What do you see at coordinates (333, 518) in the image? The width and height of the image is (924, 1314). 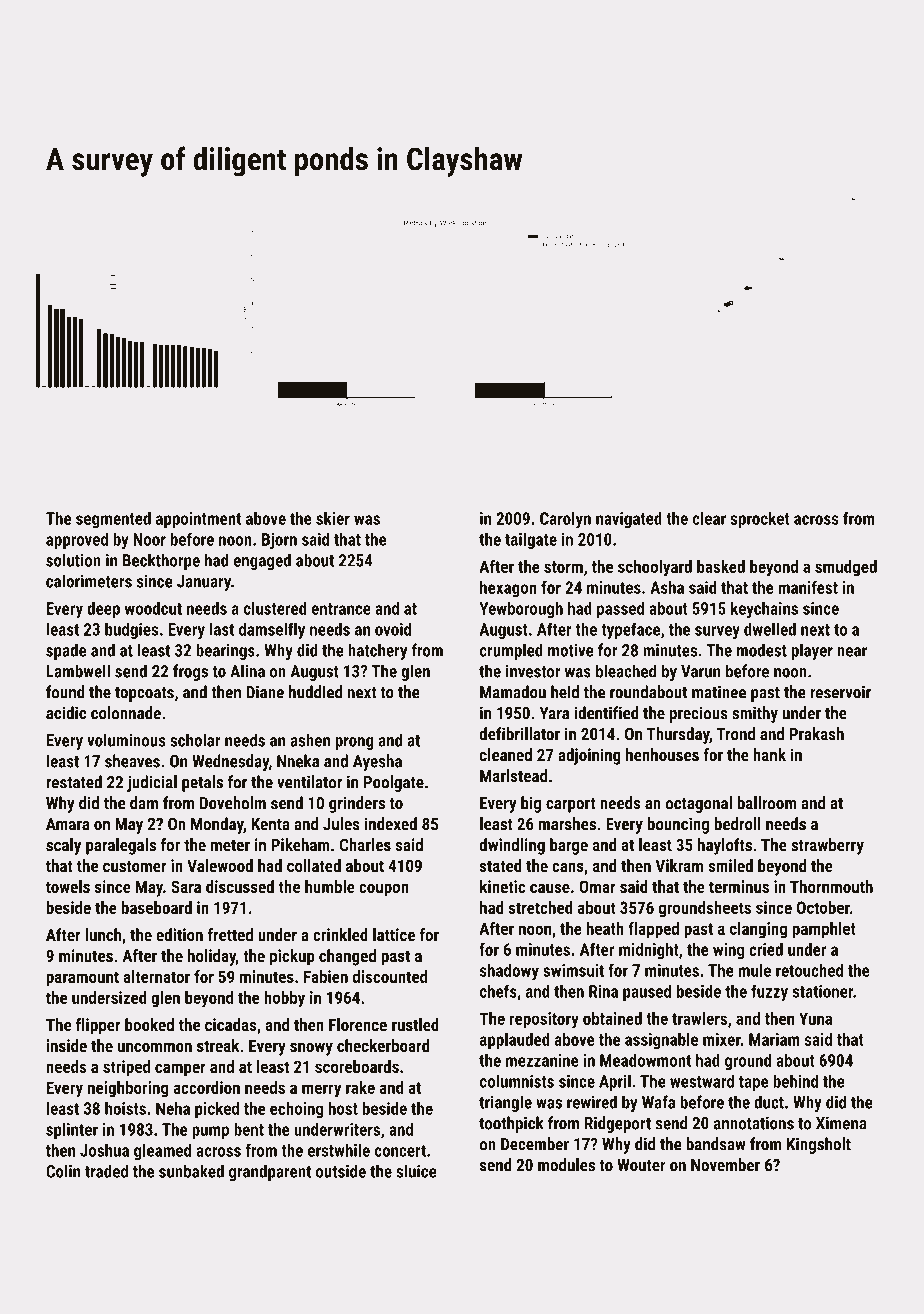 I see `skier` at bounding box center [333, 518].
